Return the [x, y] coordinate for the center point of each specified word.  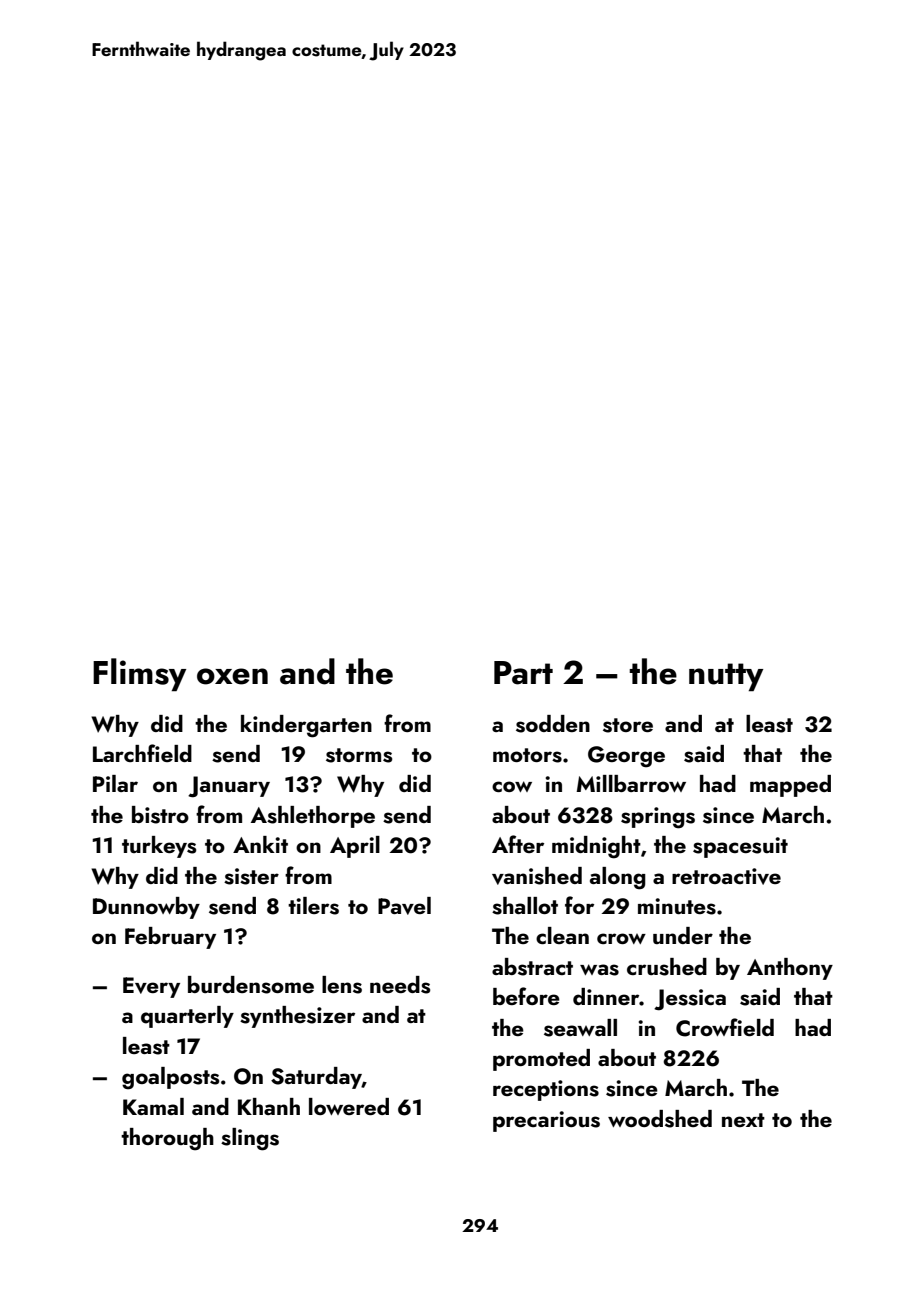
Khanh [269, 1106]
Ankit [260, 844]
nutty [726, 677]
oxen [232, 676]
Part [523, 673]
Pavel [404, 906]
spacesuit [740, 847]
